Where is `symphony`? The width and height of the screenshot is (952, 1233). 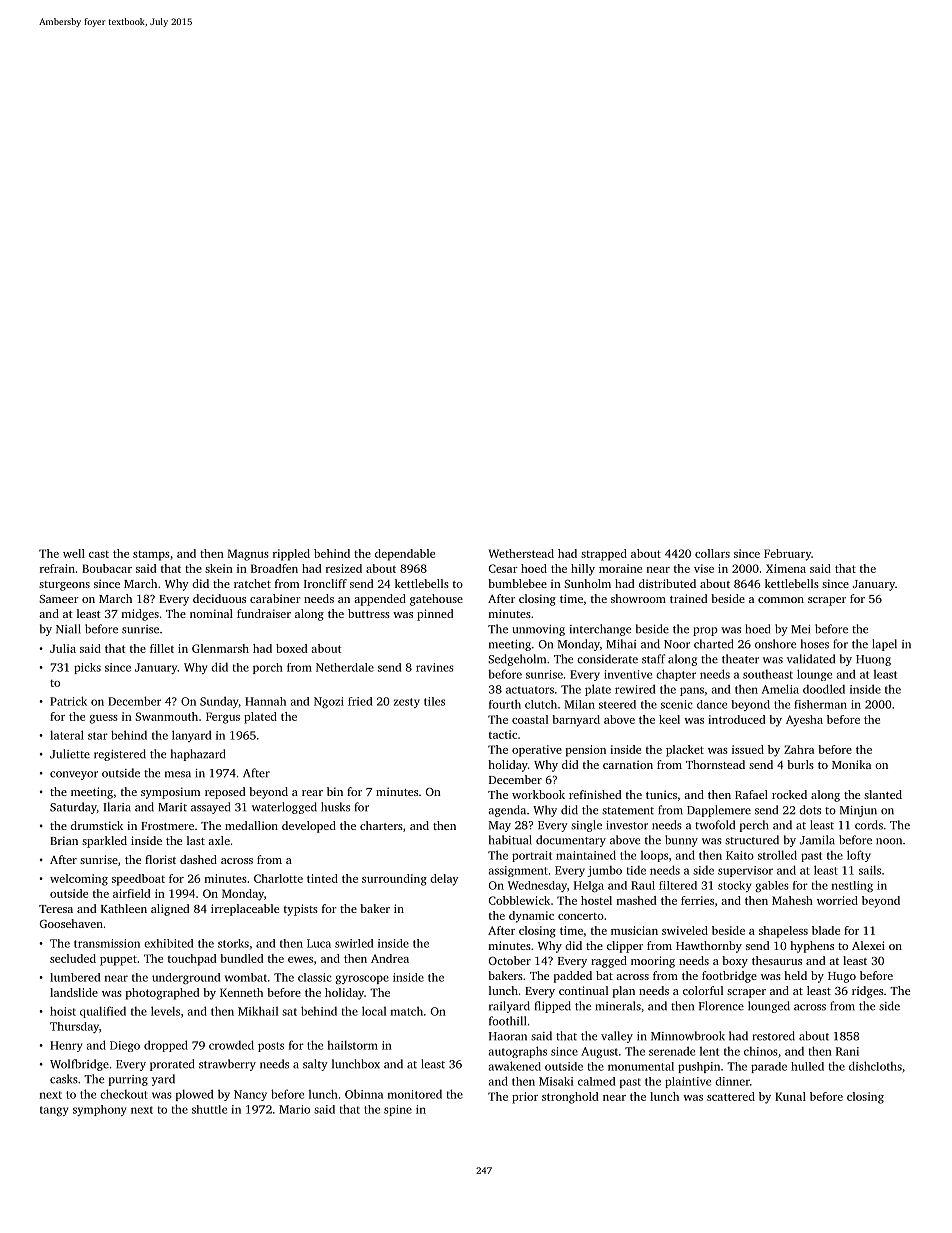 symphony is located at coordinates (99, 1110).
